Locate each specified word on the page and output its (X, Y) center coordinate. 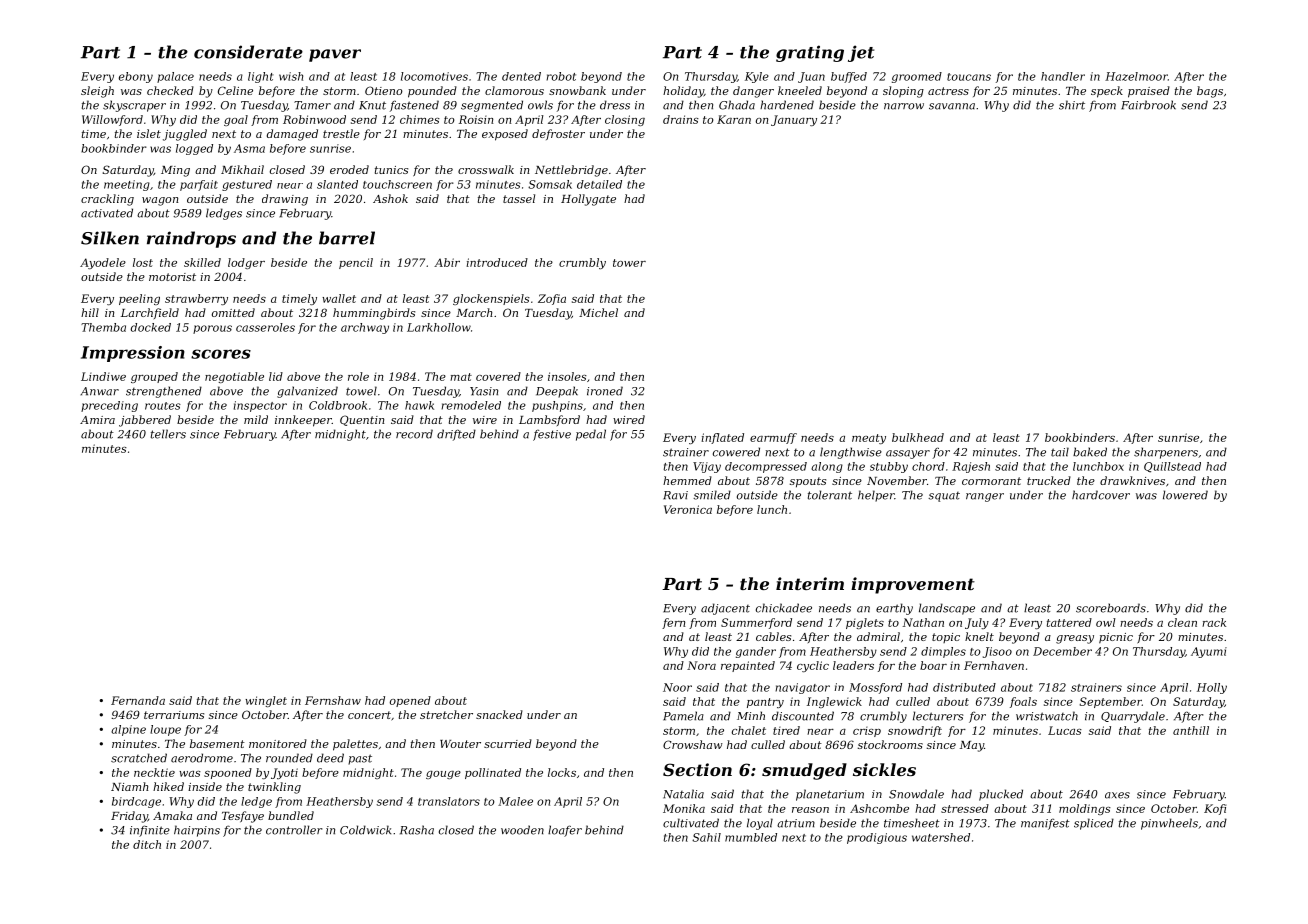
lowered (1185, 495)
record (414, 434)
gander (756, 652)
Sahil (706, 837)
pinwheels (1169, 824)
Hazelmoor (1136, 76)
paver (335, 55)
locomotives (434, 76)
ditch (147, 844)
